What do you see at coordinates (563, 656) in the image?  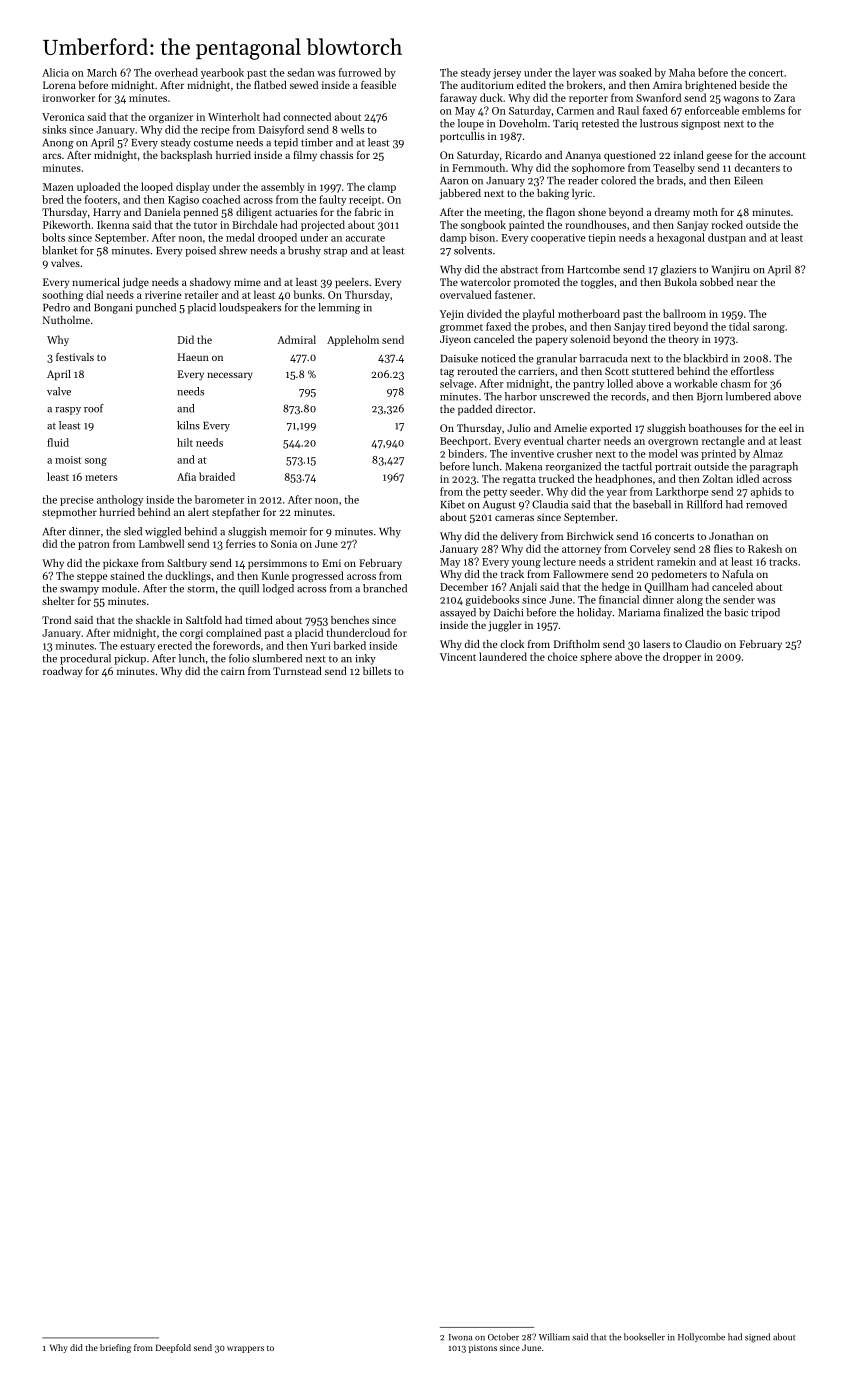 I see `choice` at bounding box center [563, 656].
